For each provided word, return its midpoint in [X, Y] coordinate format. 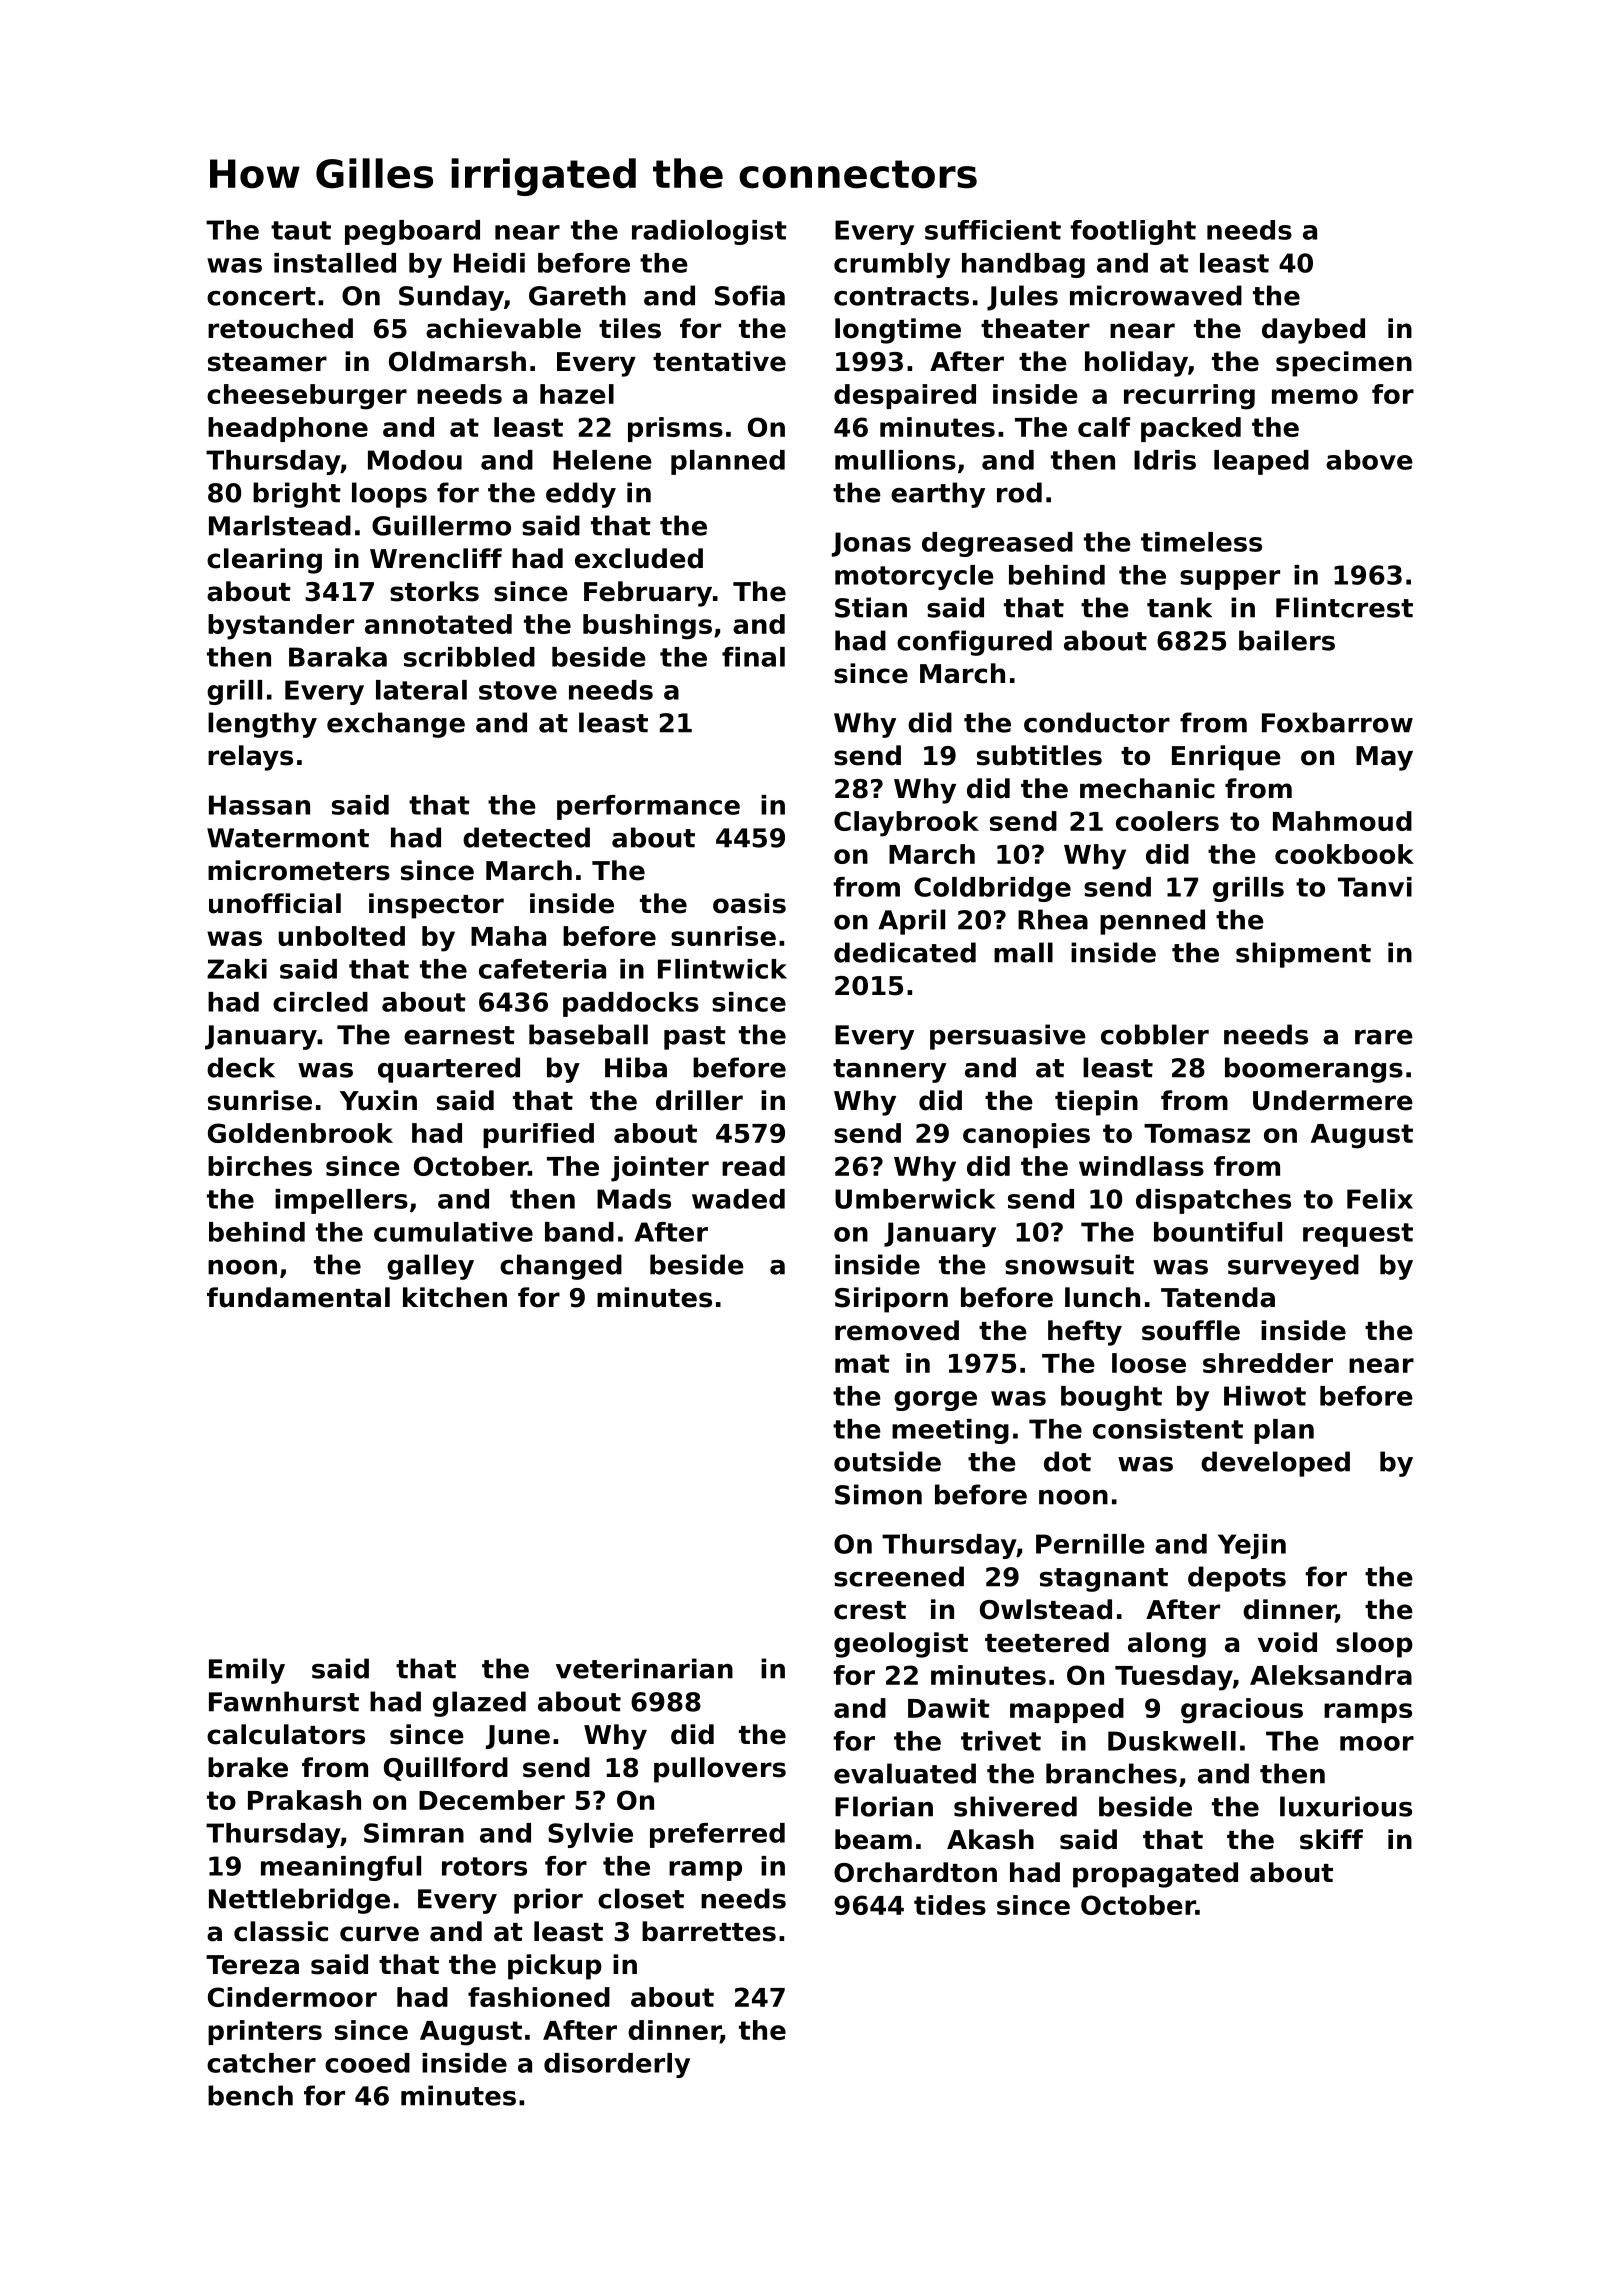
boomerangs [1314, 1070]
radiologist [709, 232]
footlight [1133, 232]
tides [950, 1905]
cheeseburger [307, 397]
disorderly [617, 2065]
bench [250, 2095]
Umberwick [915, 1199]
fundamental [298, 1297]
